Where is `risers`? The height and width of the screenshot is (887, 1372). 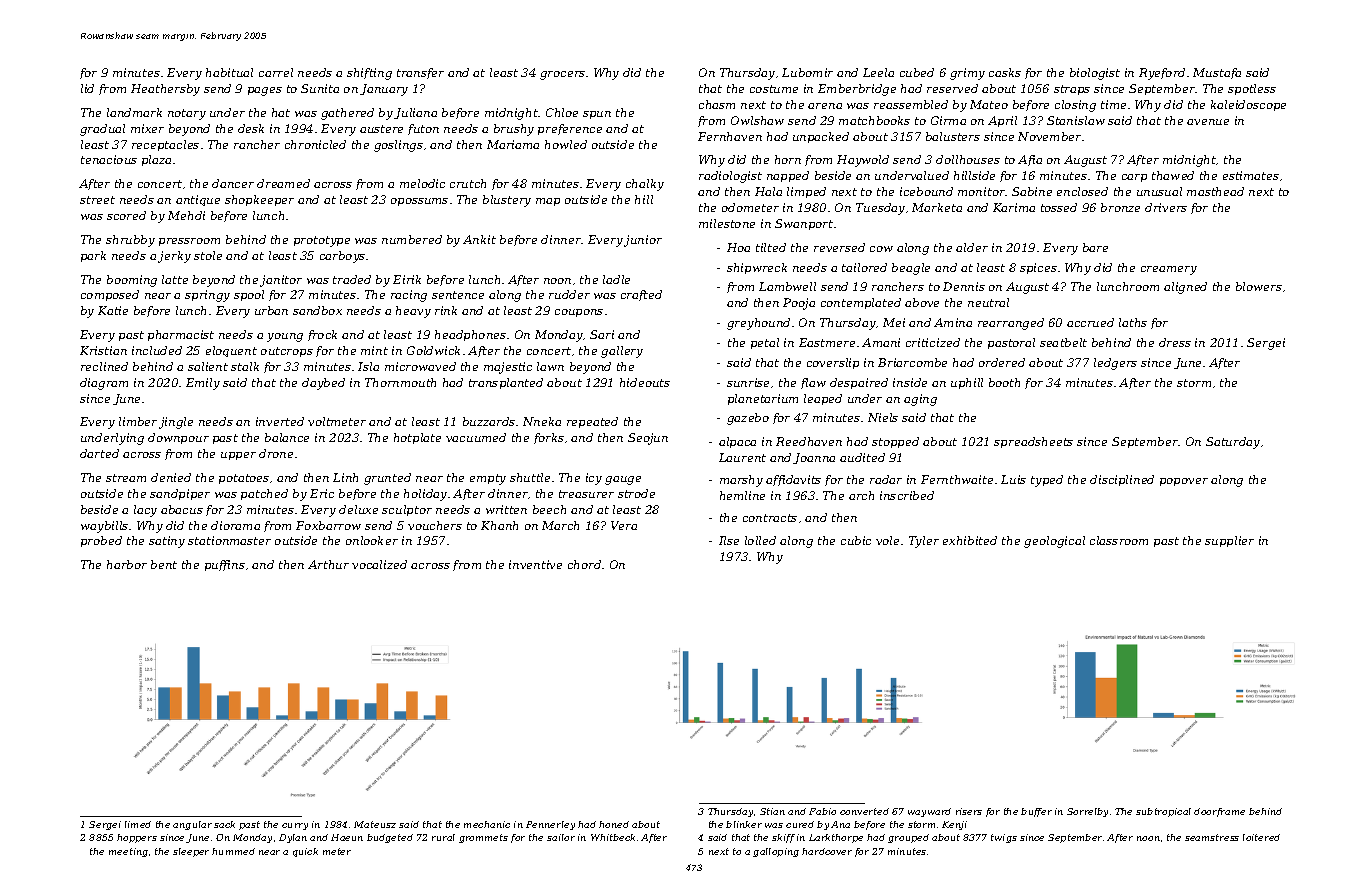 risers is located at coordinates (969, 811).
